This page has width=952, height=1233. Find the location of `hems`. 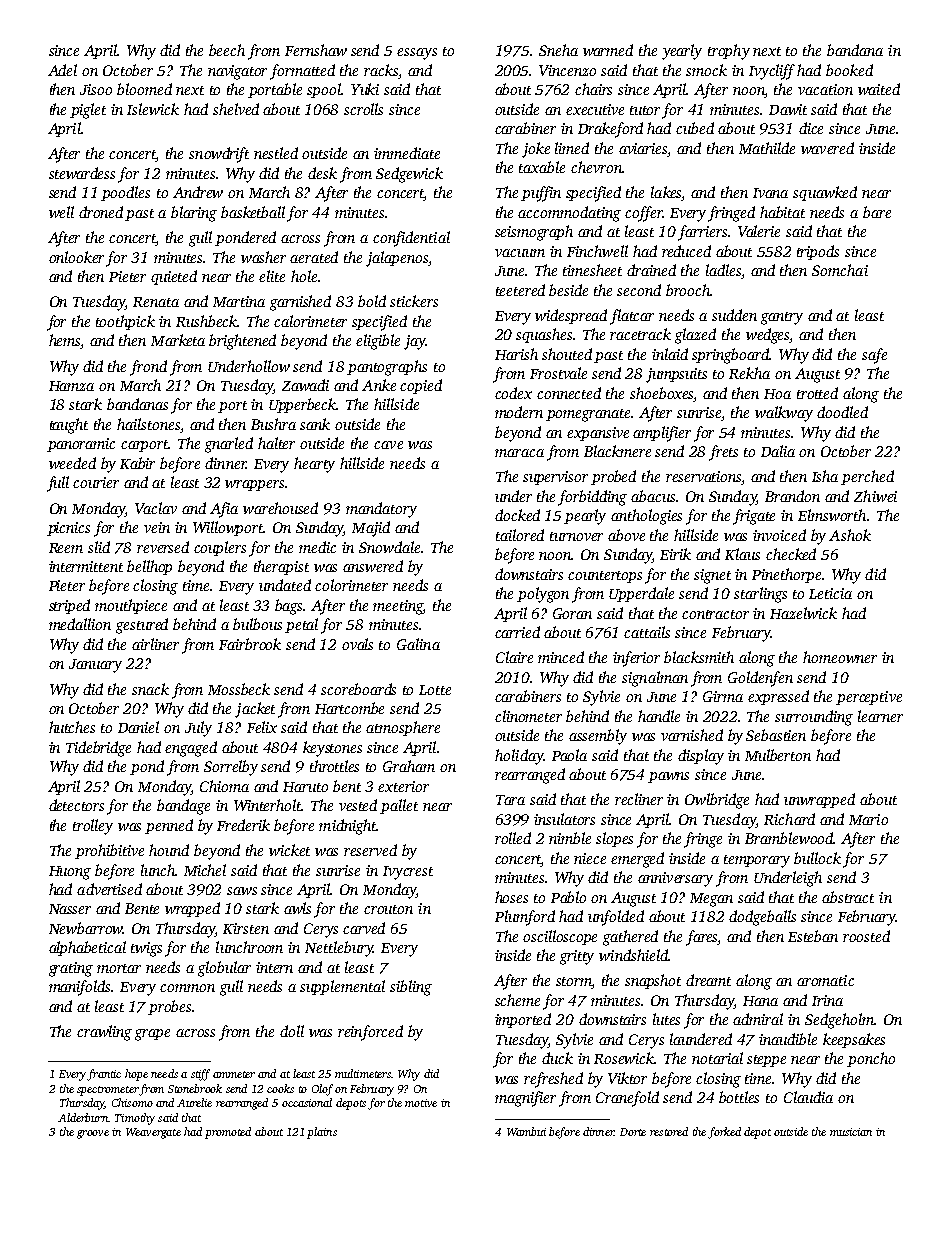

hems is located at coordinates (65, 341).
